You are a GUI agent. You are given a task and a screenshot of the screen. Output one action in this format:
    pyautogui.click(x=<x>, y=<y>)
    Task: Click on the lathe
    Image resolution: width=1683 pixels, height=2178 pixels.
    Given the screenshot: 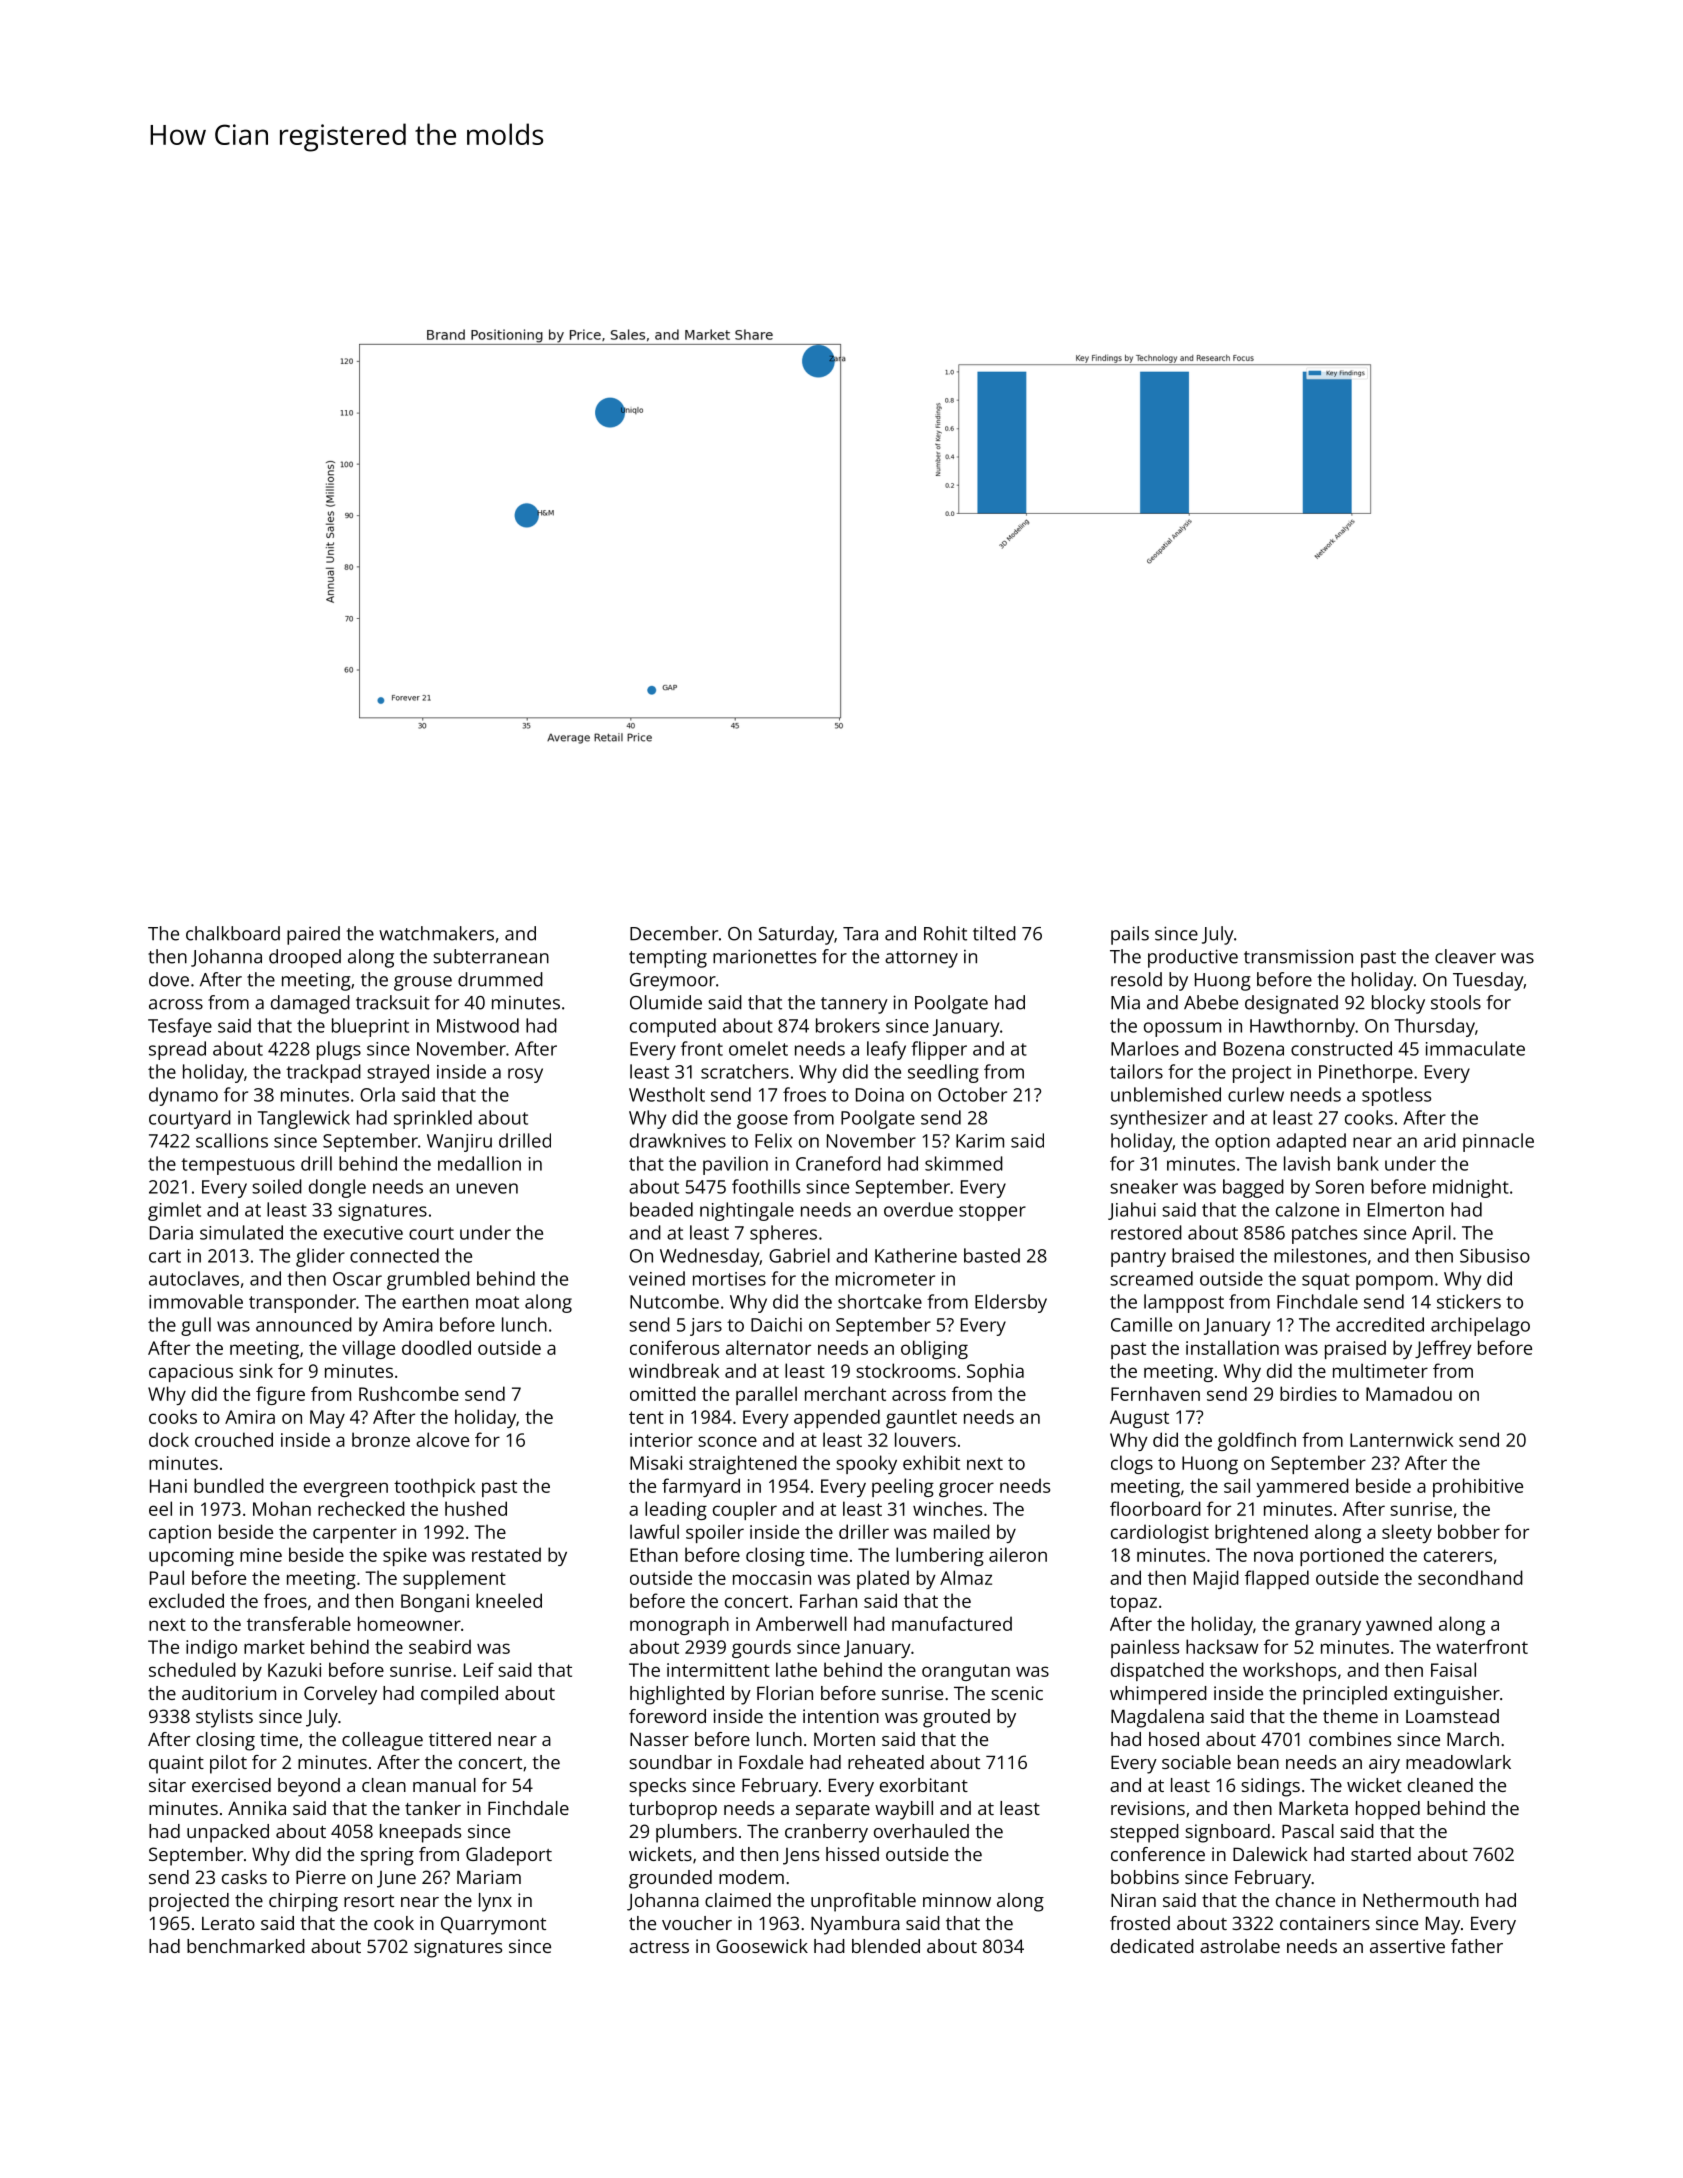 What is the action you would take?
    pyautogui.click(x=796, y=1669)
